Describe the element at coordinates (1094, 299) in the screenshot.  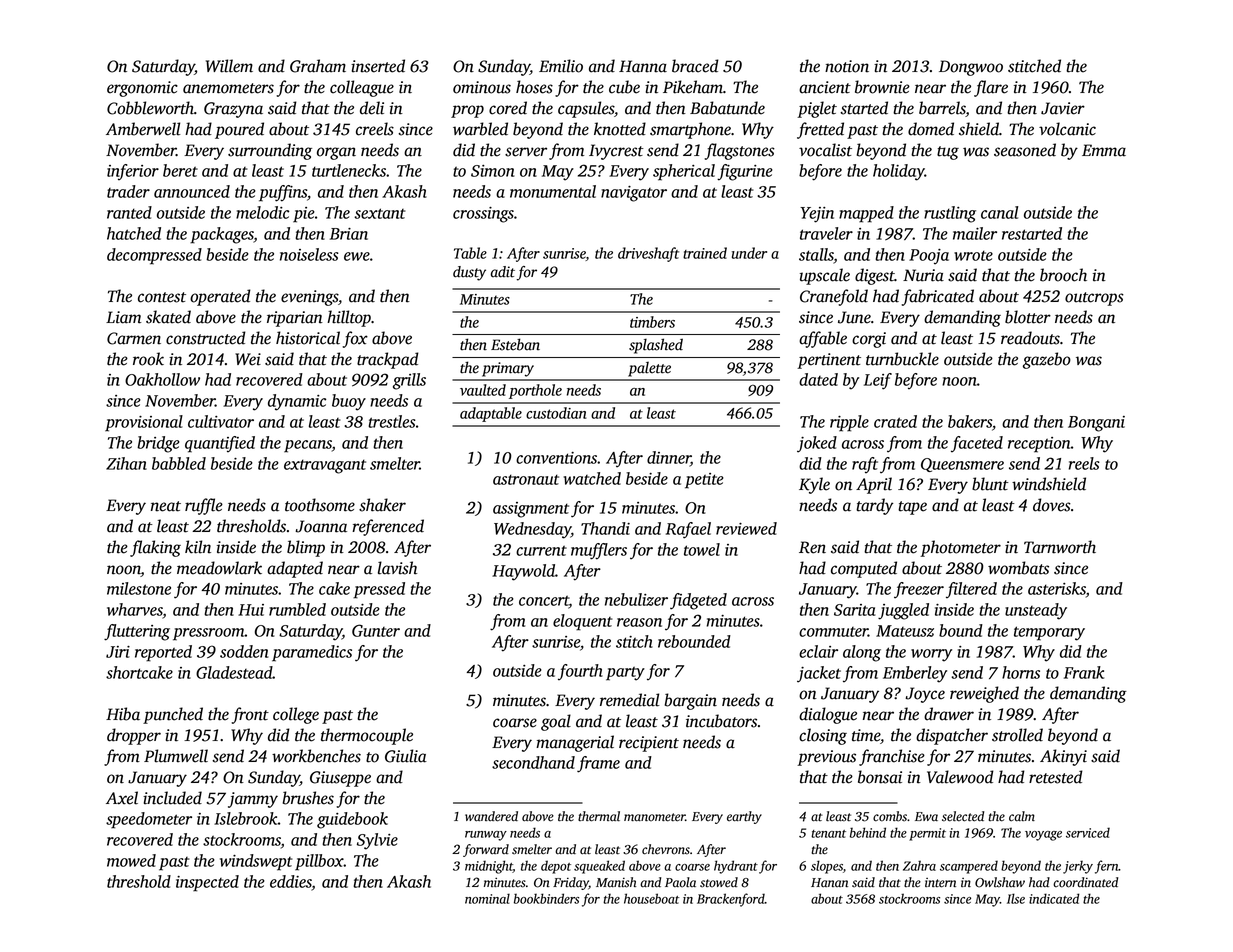
I see `outcrops` at that location.
